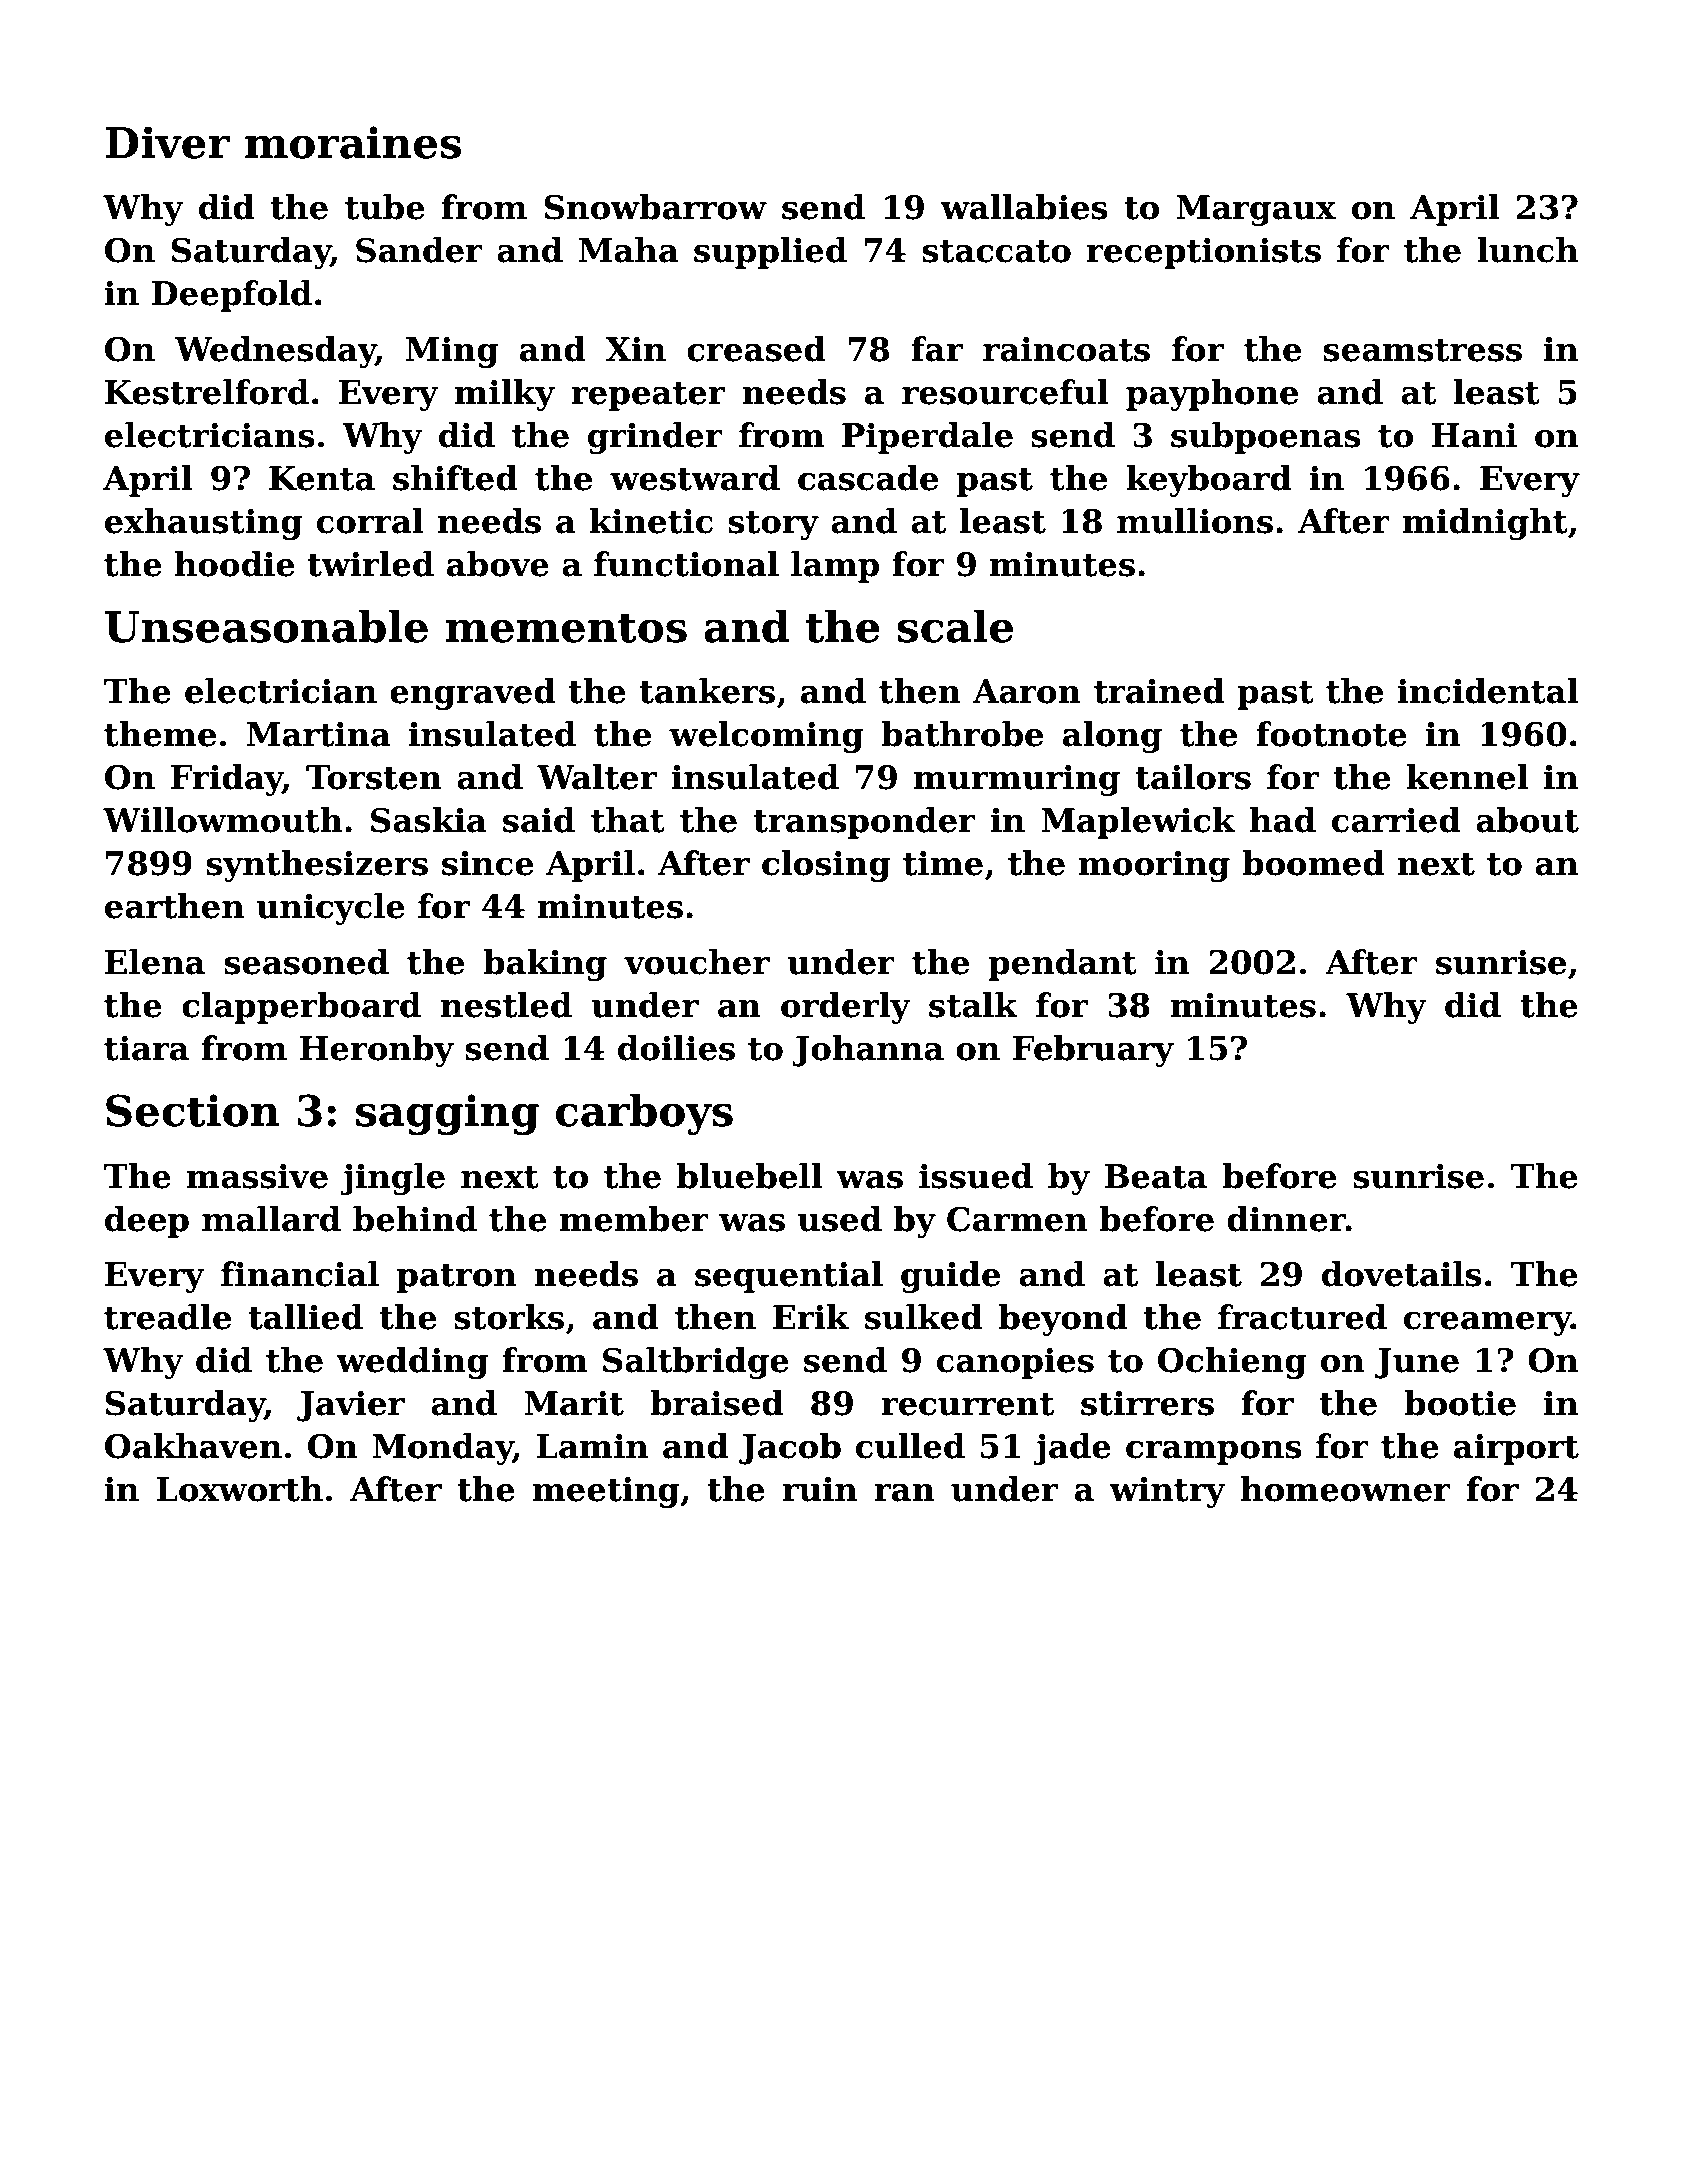 The width and height of the document is (1683, 2178). I want to click on about, so click(1527, 820).
